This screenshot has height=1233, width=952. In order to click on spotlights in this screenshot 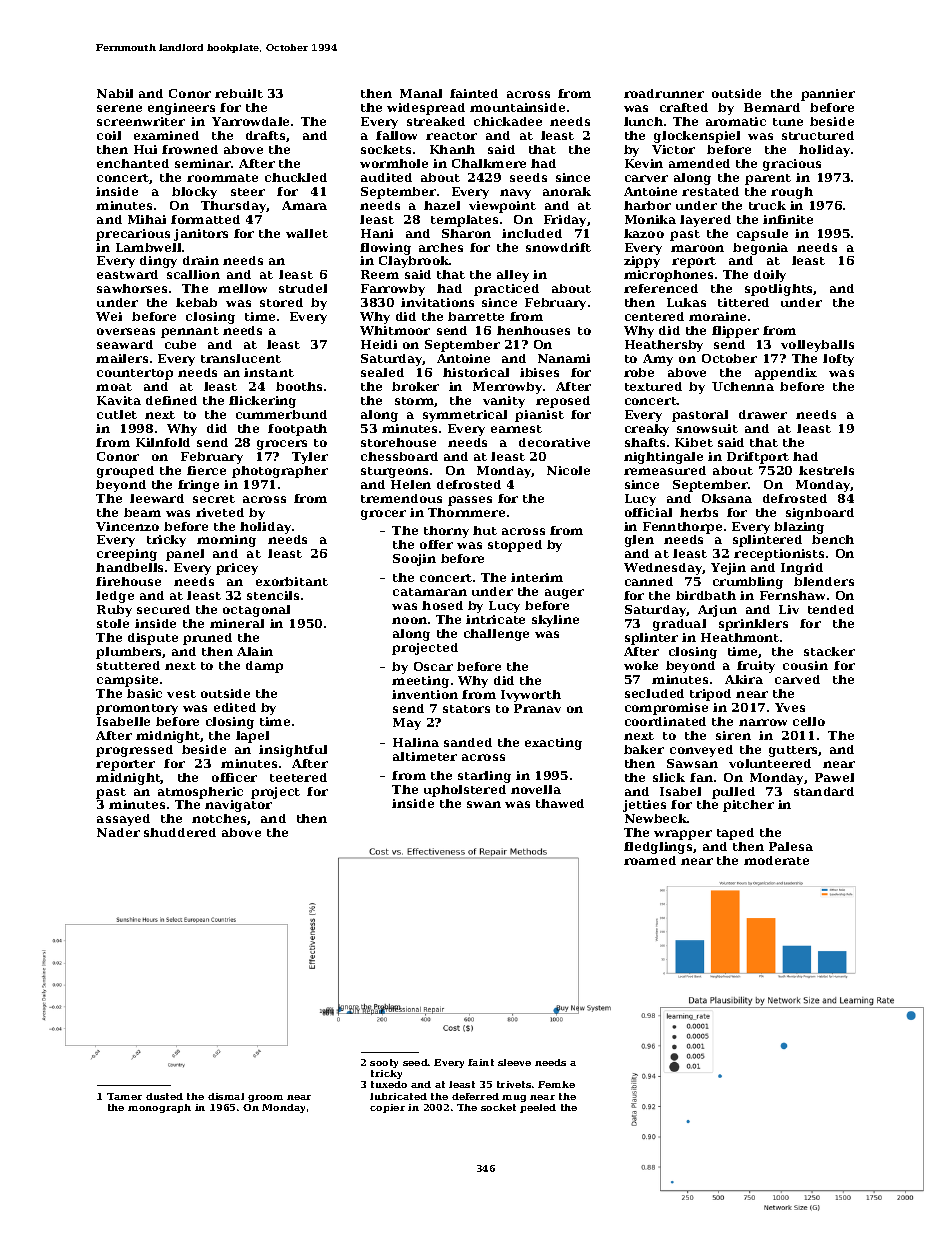, I will do `click(779, 290)`.
